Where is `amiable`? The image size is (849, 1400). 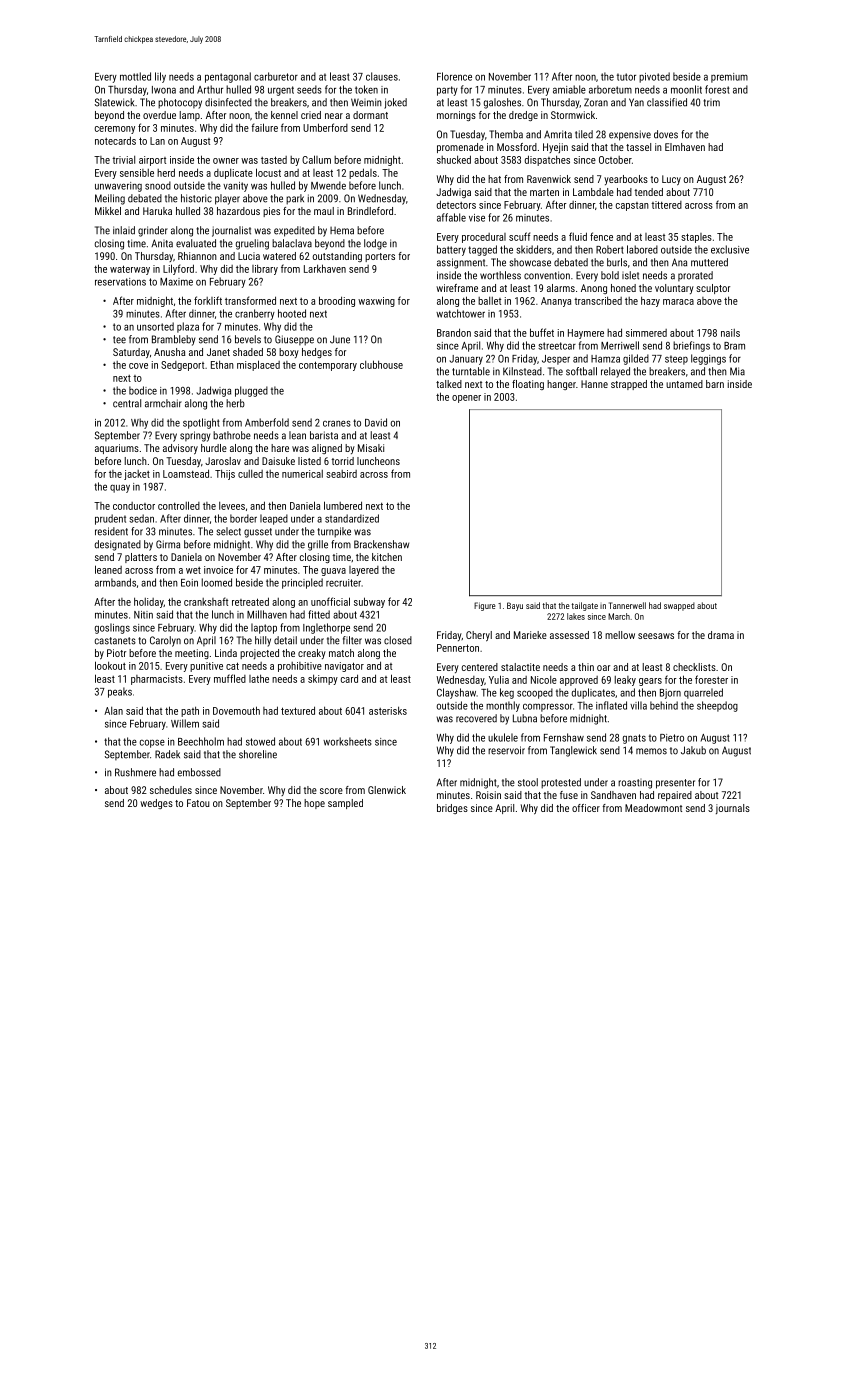 amiable is located at coordinates (569, 89).
